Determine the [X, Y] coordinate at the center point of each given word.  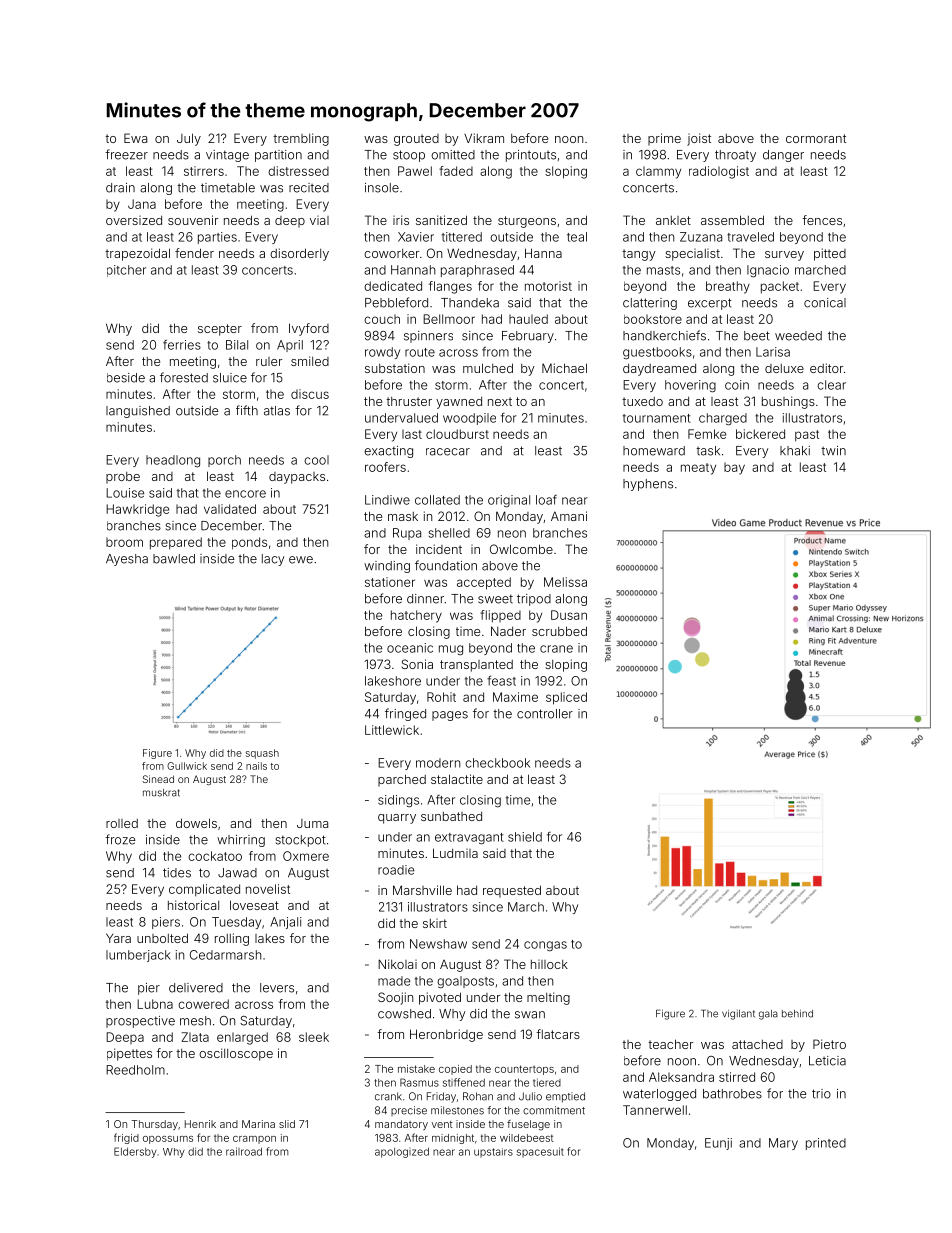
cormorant [816, 138]
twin [833, 451]
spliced [566, 698]
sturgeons [527, 222]
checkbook [497, 763]
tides [177, 873]
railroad [244, 1151]
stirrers [204, 171]
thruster [409, 401]
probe [123, 478]
